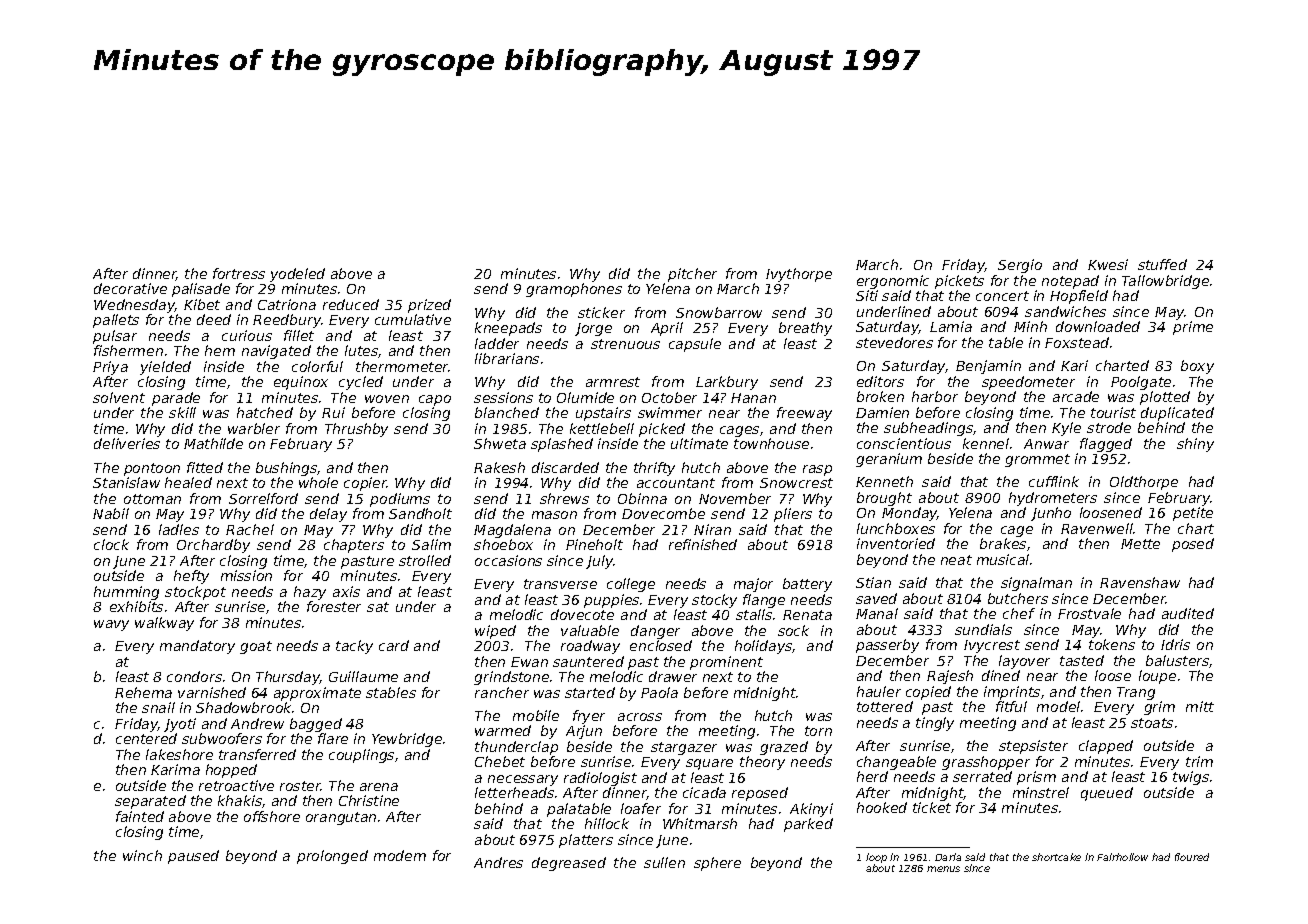  I want to click on winch, so click(142, 855).
